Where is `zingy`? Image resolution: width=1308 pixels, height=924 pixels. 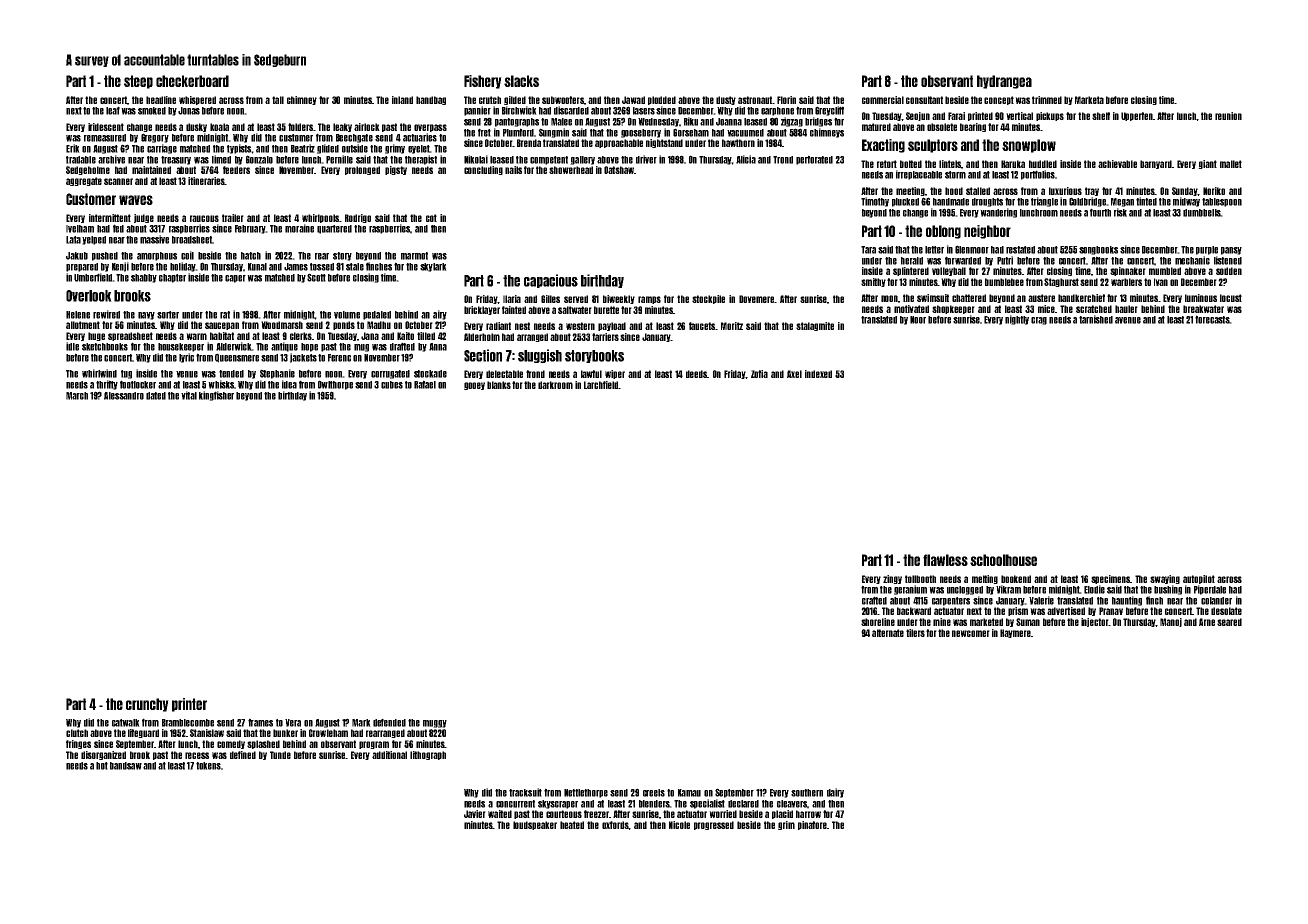 zingy is located at coordinates (892, 579).
